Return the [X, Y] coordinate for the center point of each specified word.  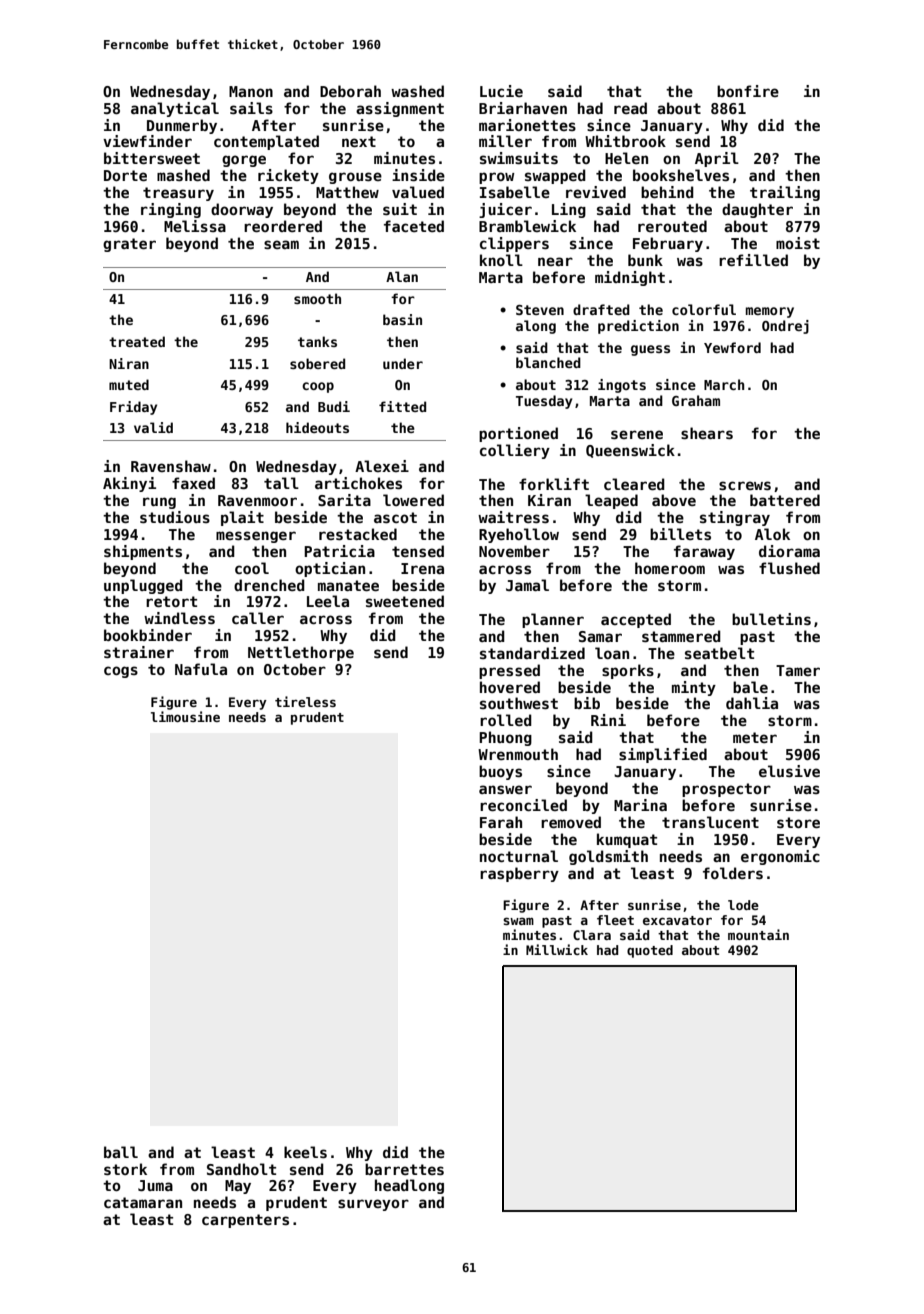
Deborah [350, 91]
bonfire [748, 91]
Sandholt [241, 1169]
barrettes [404, 1169]
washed [417, 91]
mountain [758, 934]
